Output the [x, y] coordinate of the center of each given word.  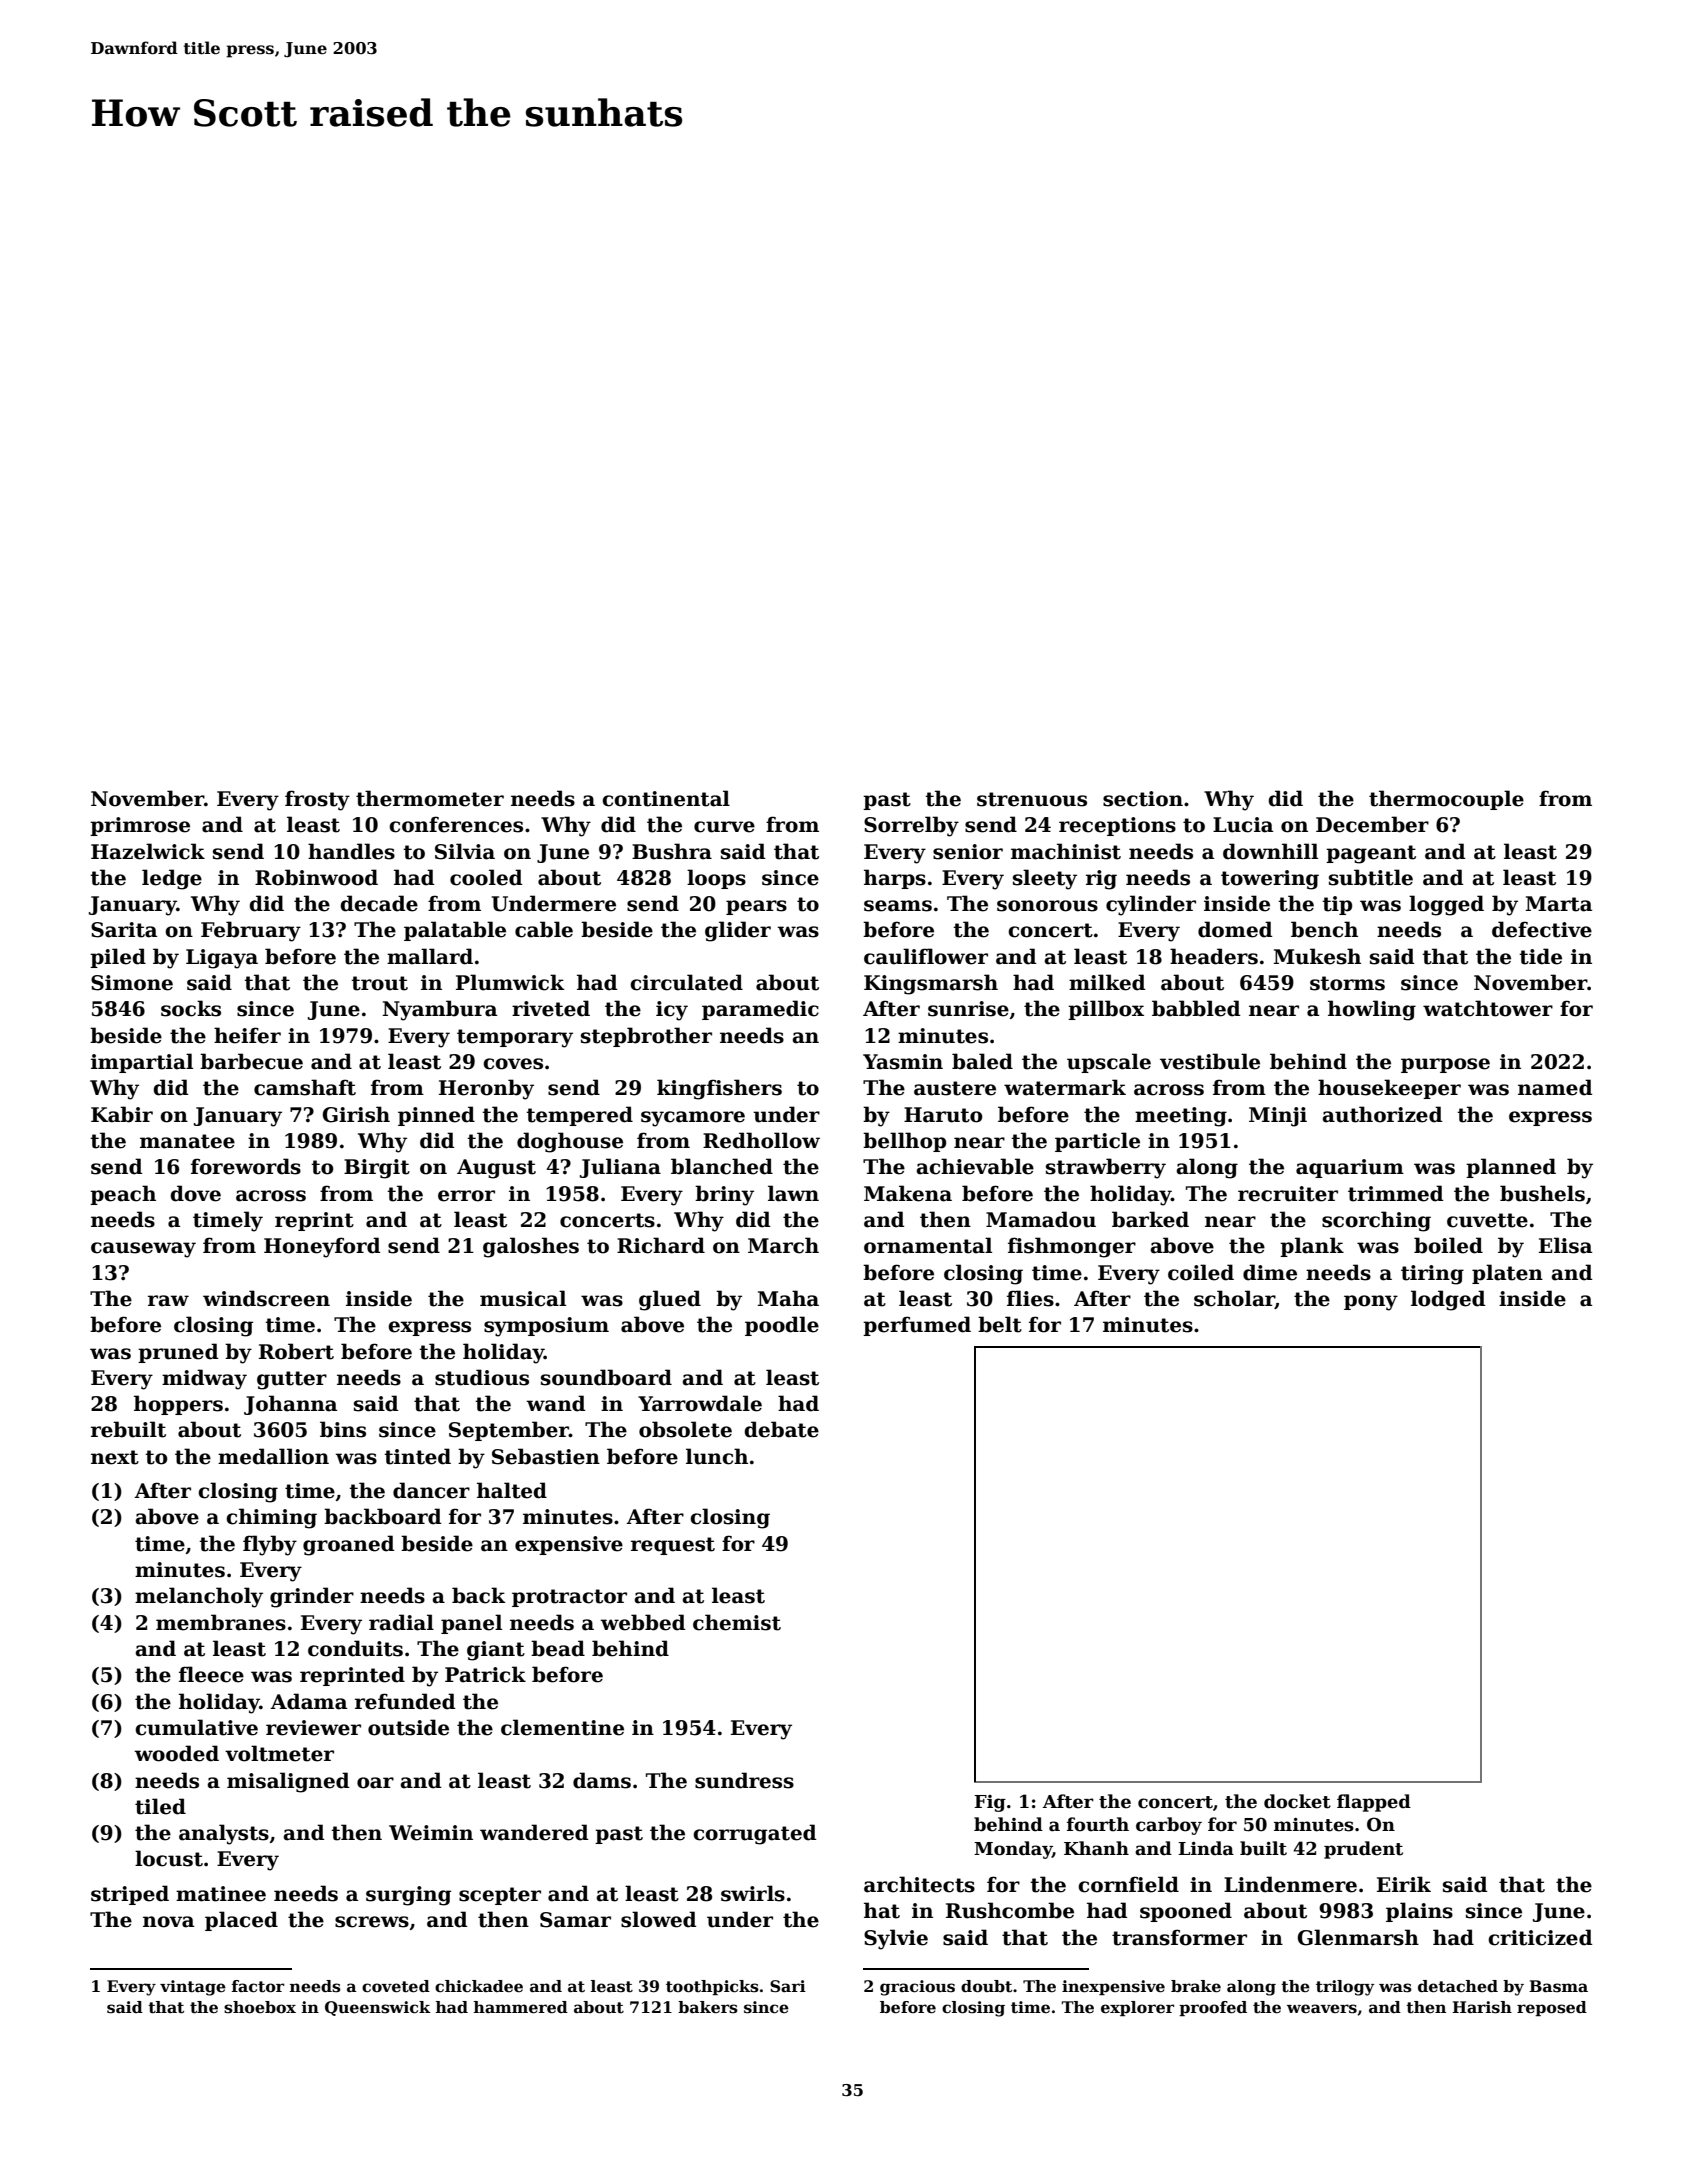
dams [602, 1780]
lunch [717, 1456]
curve [724, 827]
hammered [520, 2007]
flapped [1374, 1803]
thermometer [430, 798]
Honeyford [322, 1247]
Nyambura [440, 1010]
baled [982, 1061]
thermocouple [1446, 800]
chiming [271, 1518]
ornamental [928, 1245]
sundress [744, 1780]
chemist [737, 1622]
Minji [1278, 1117]
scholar [1234, 1299]
